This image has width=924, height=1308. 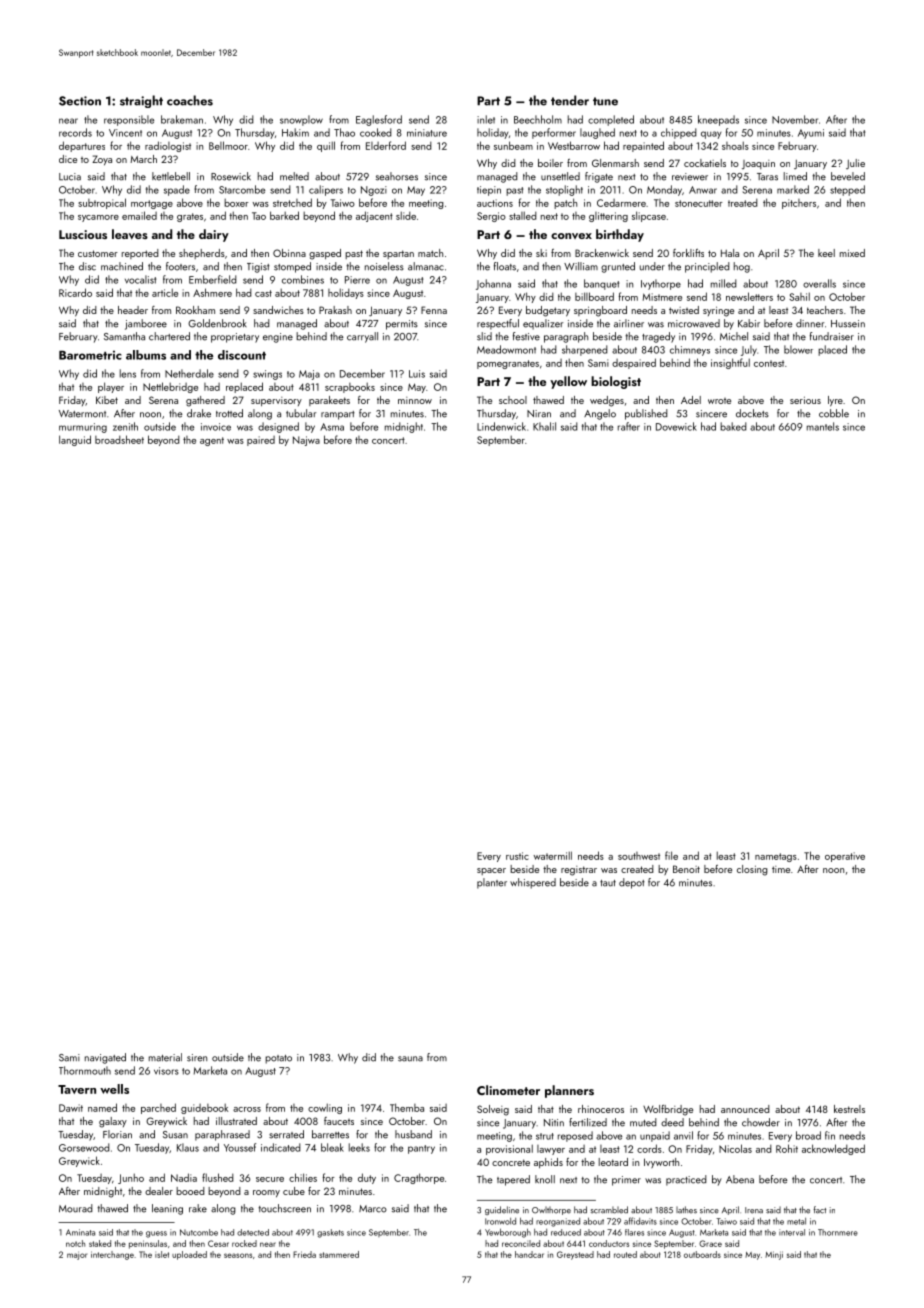 I want to click on rocked, so click(x=244, y=1243).
